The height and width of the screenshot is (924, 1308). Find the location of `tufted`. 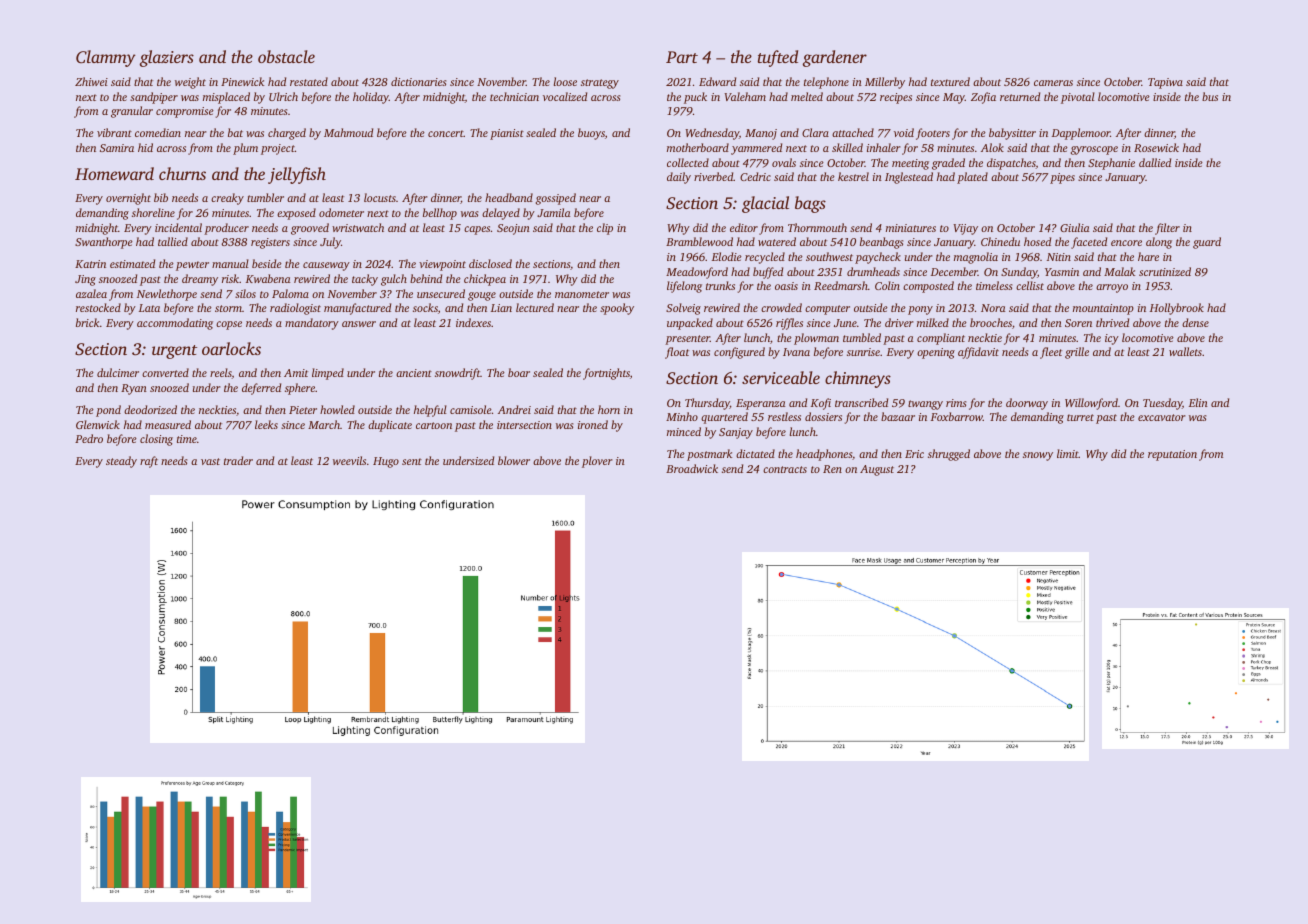

tufted is located at coordinates (778, 58).
